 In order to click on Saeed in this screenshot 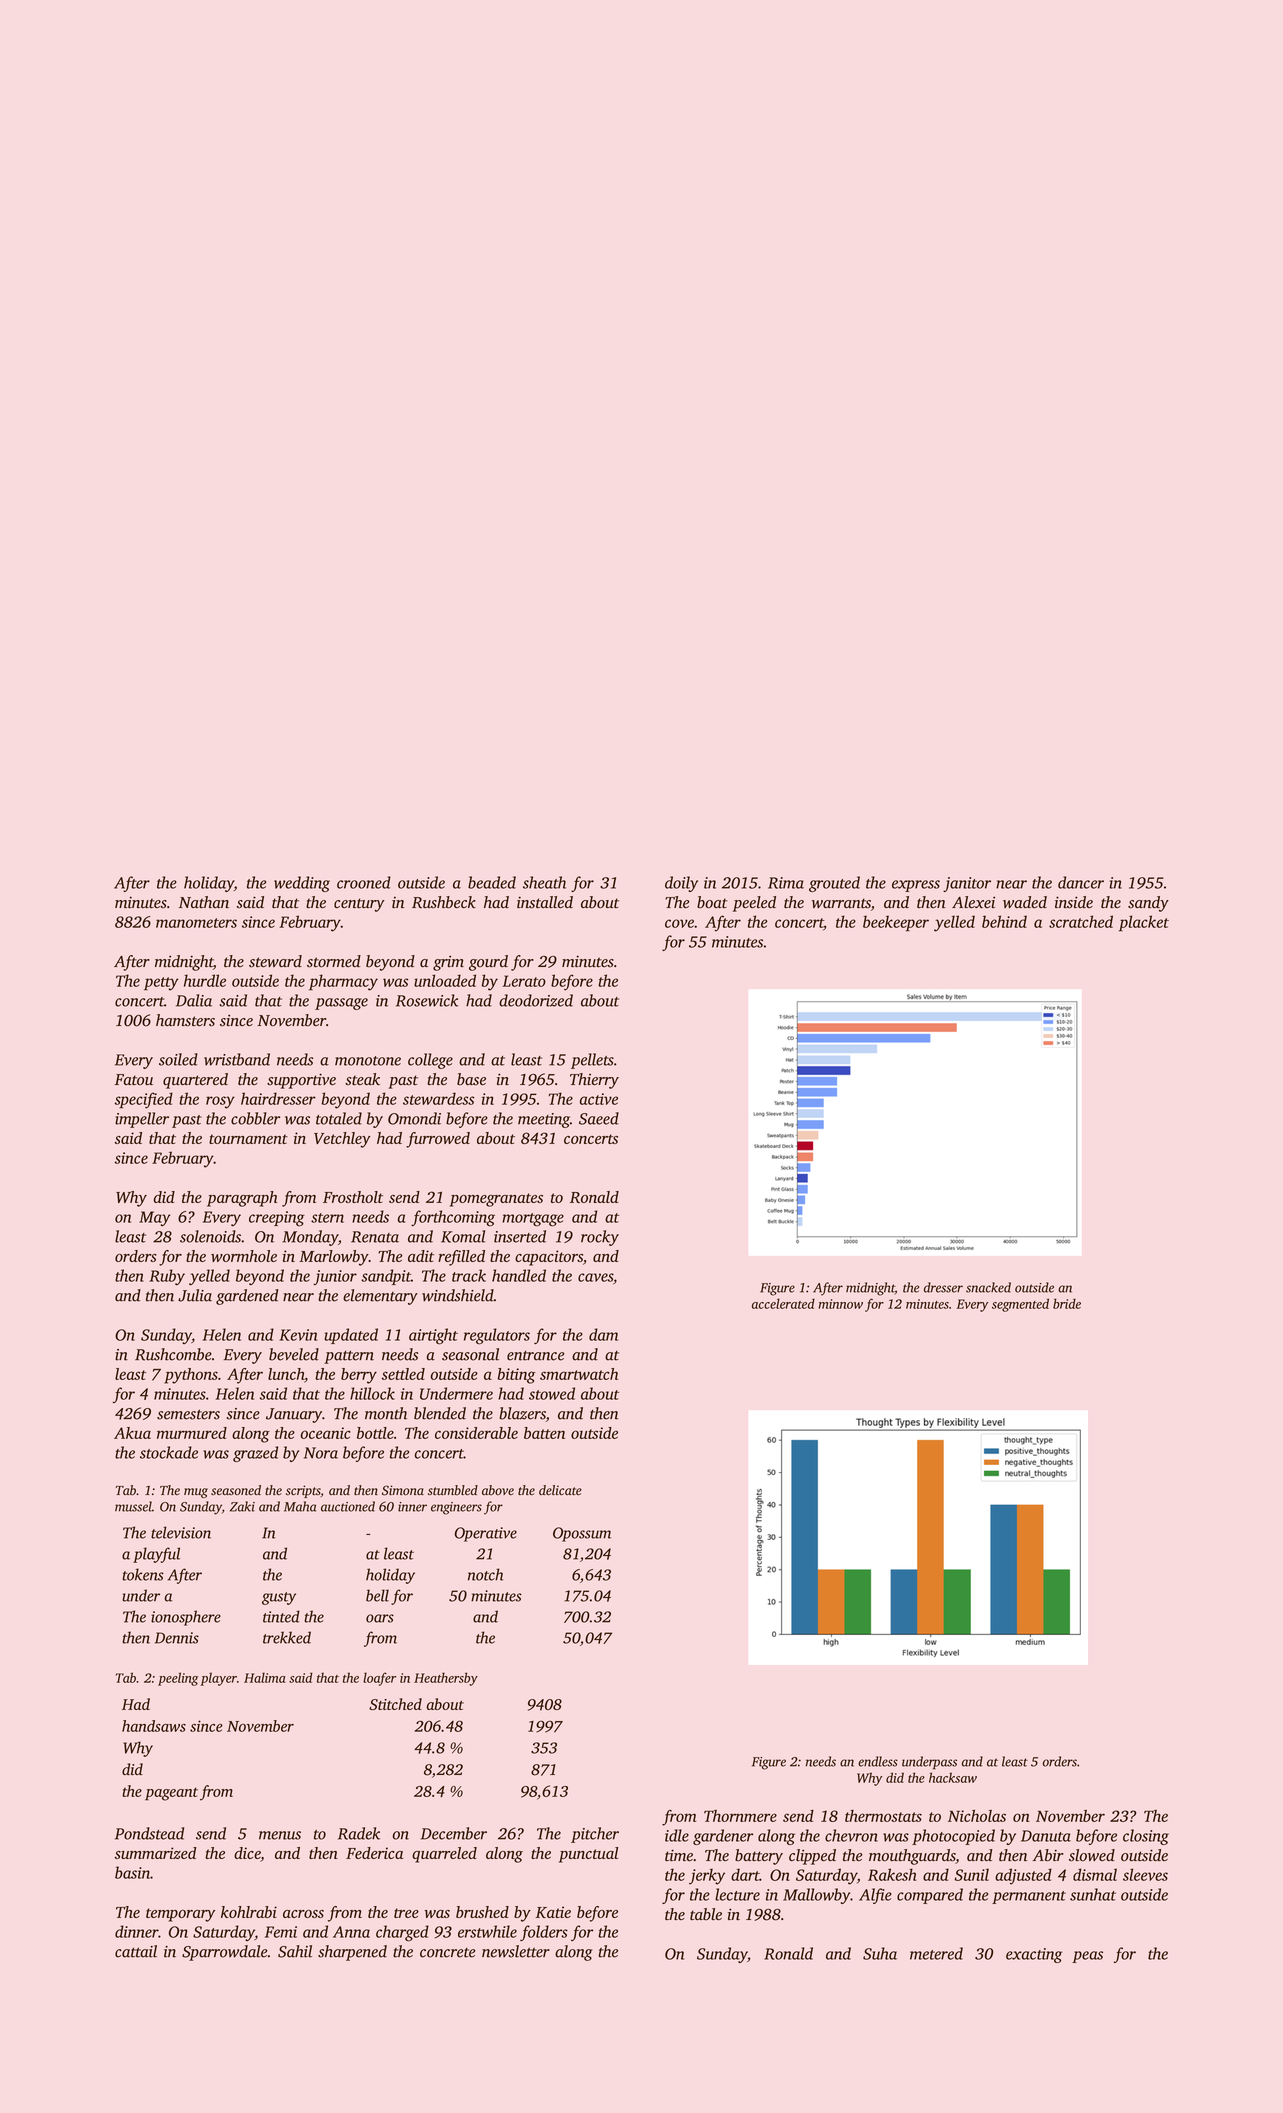, I will do `click(599, 1118)`.
